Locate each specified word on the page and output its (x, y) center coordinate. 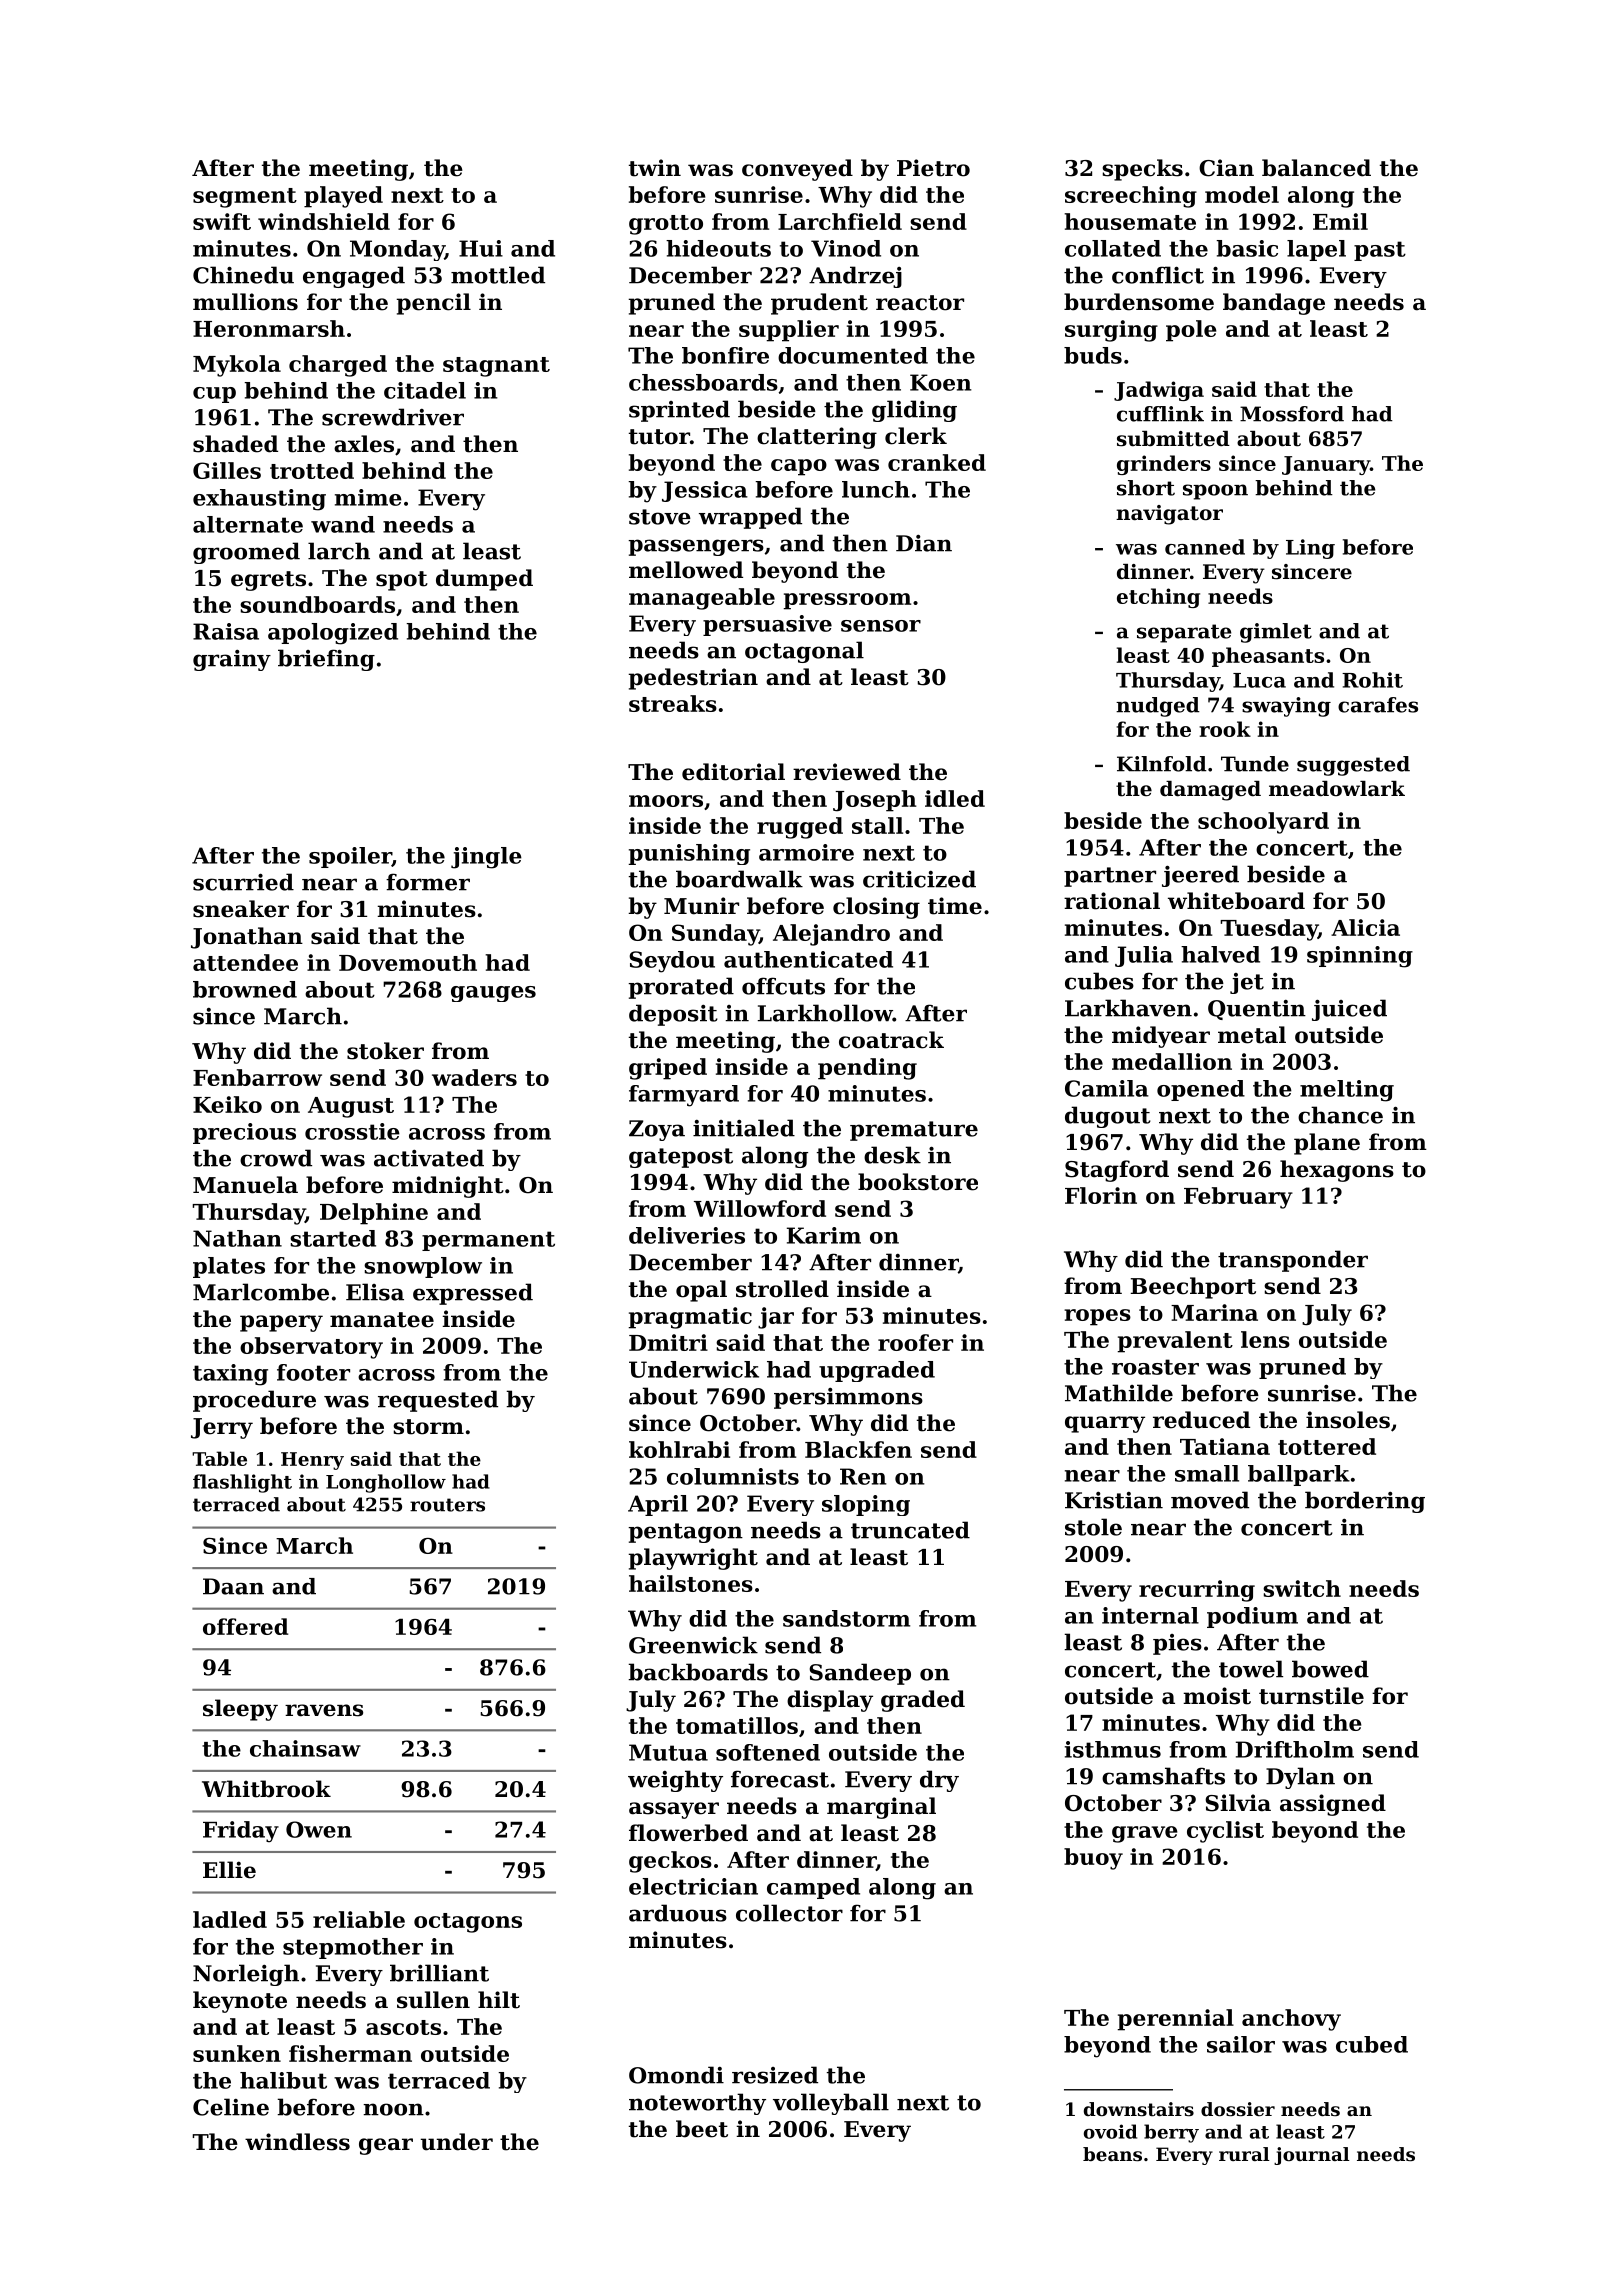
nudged (1158, 707)
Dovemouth (408, 962)
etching (1158, 598)
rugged (800, 828)
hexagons (1337, 1171)
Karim (824, 1235)
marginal (881, 1808)
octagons (468, 1923)
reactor (920, 303)
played (343, 197)
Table (219, 1458)
